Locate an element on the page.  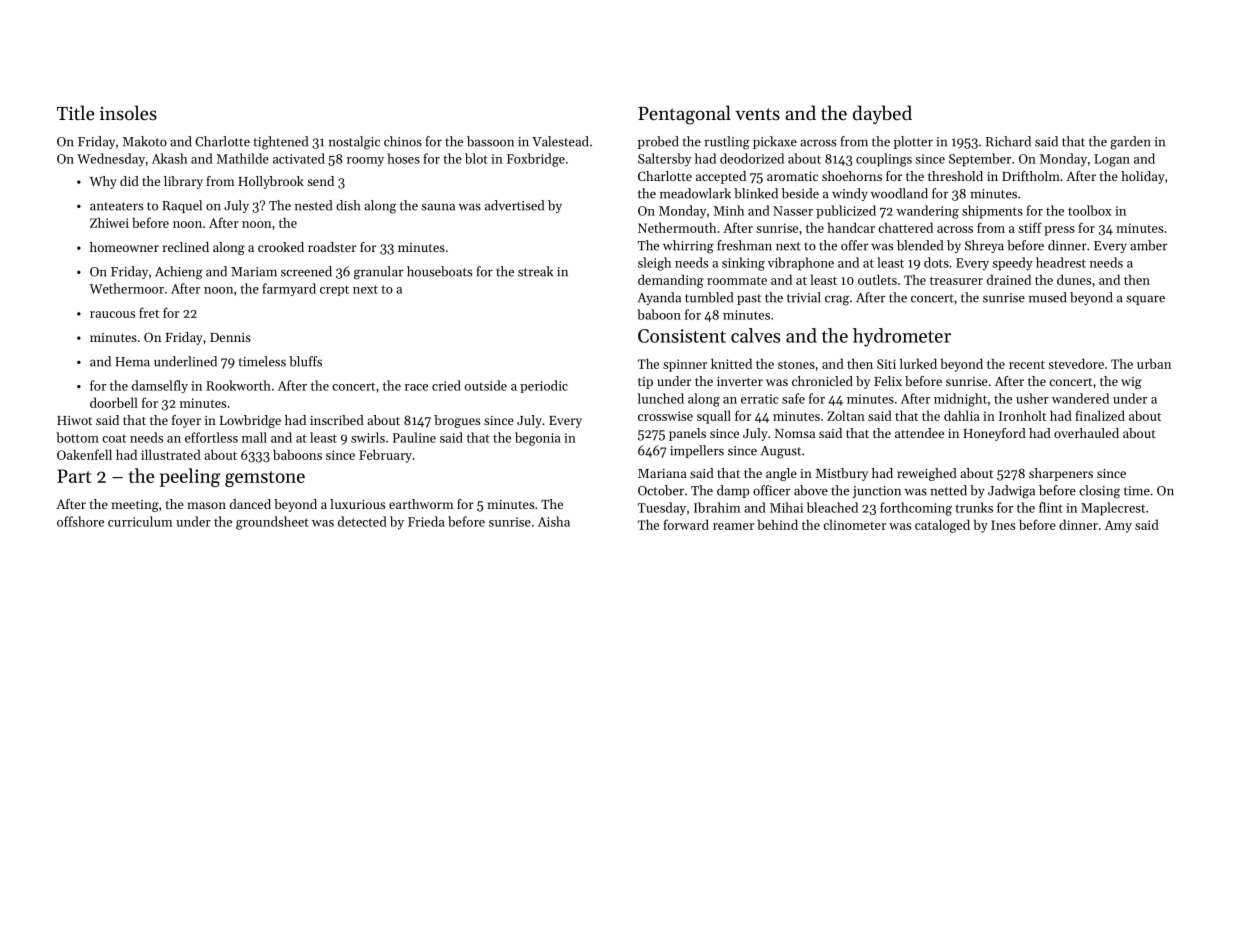
February is located at coordinates (385, 456).
